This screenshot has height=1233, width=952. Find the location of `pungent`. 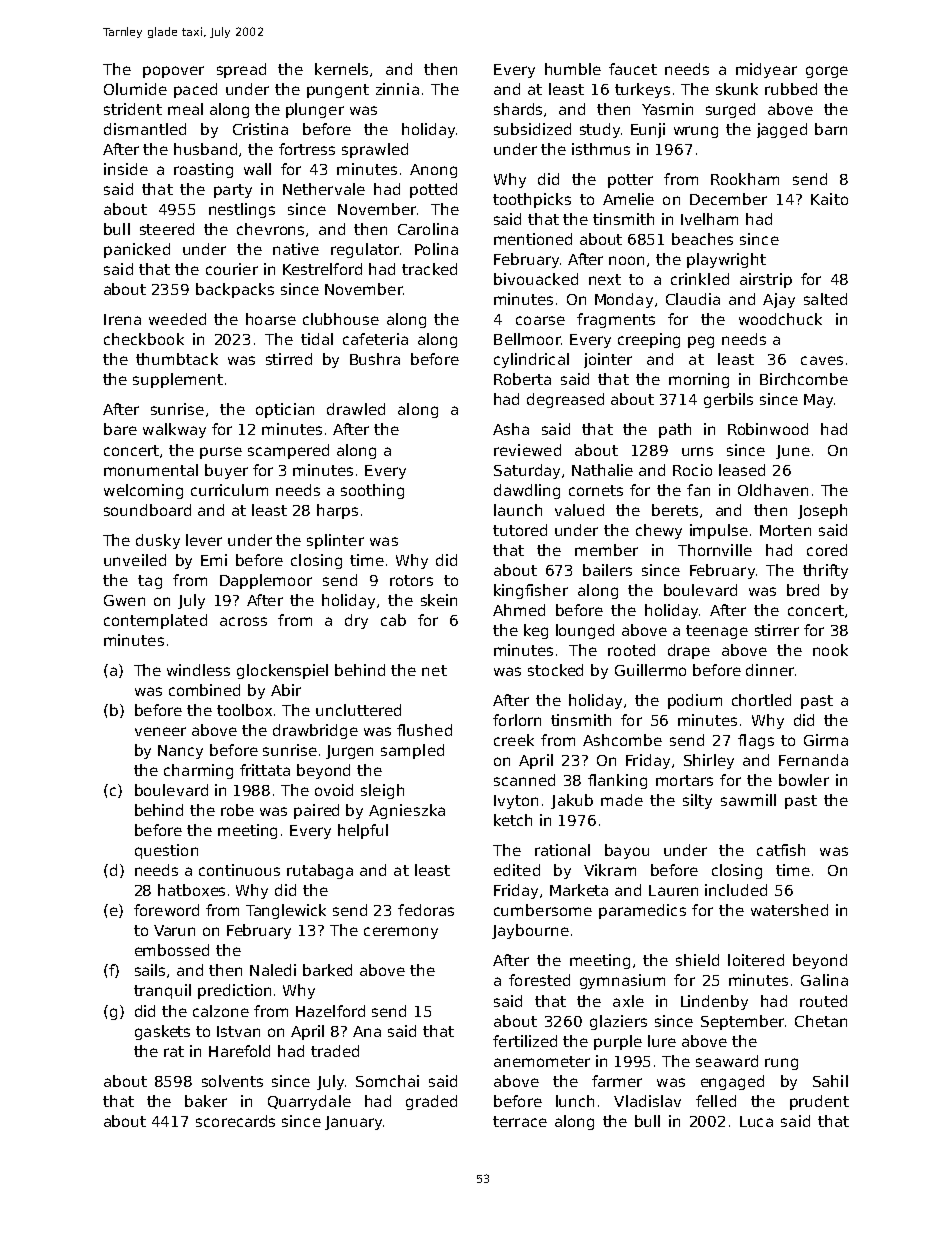

pungent is located at coordinates (338, 91).
